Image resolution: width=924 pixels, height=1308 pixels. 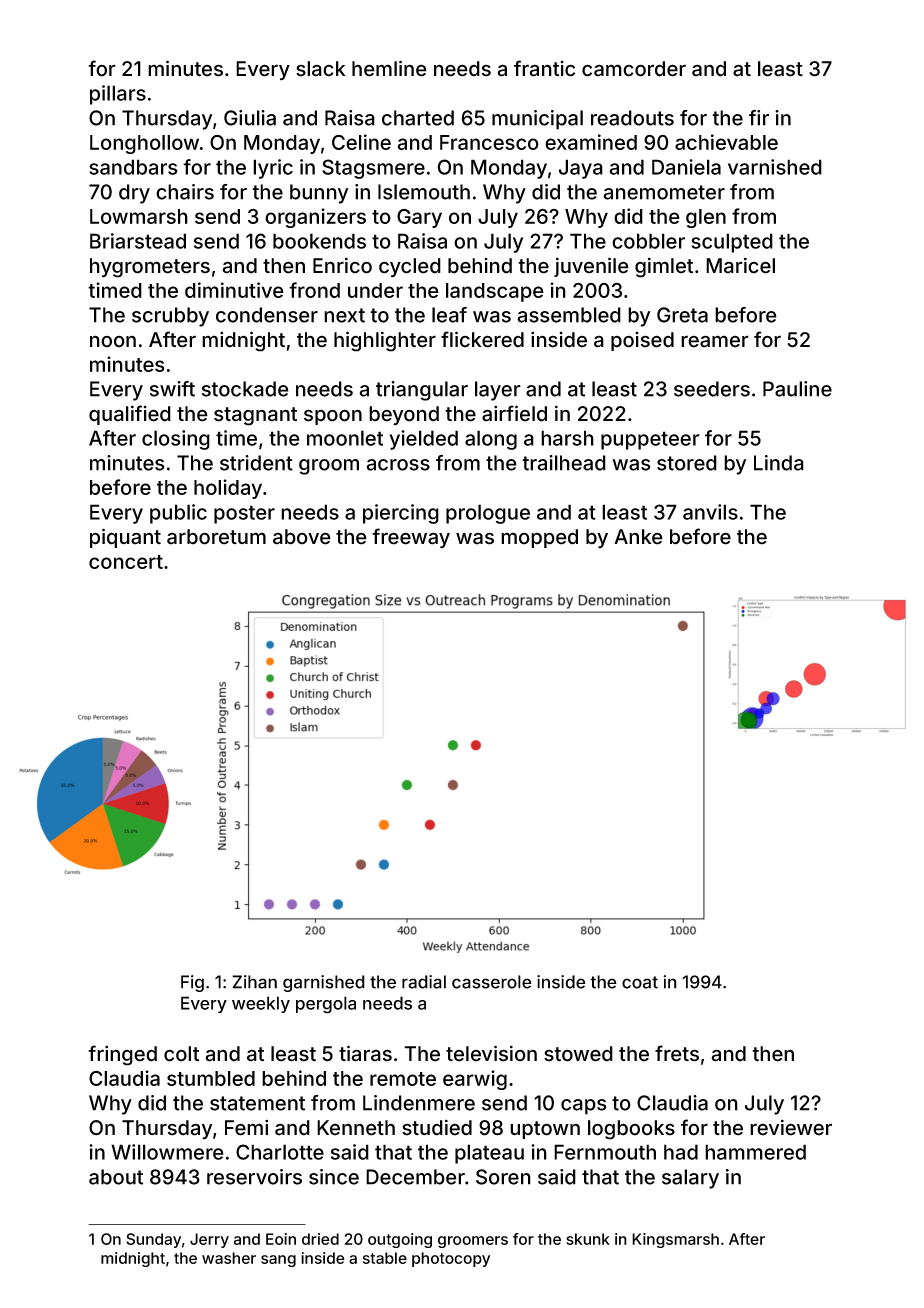 What do you see at coordinates (569, 315) in the screenshot?
I see `assembled` at bounding box center [569, 315].
